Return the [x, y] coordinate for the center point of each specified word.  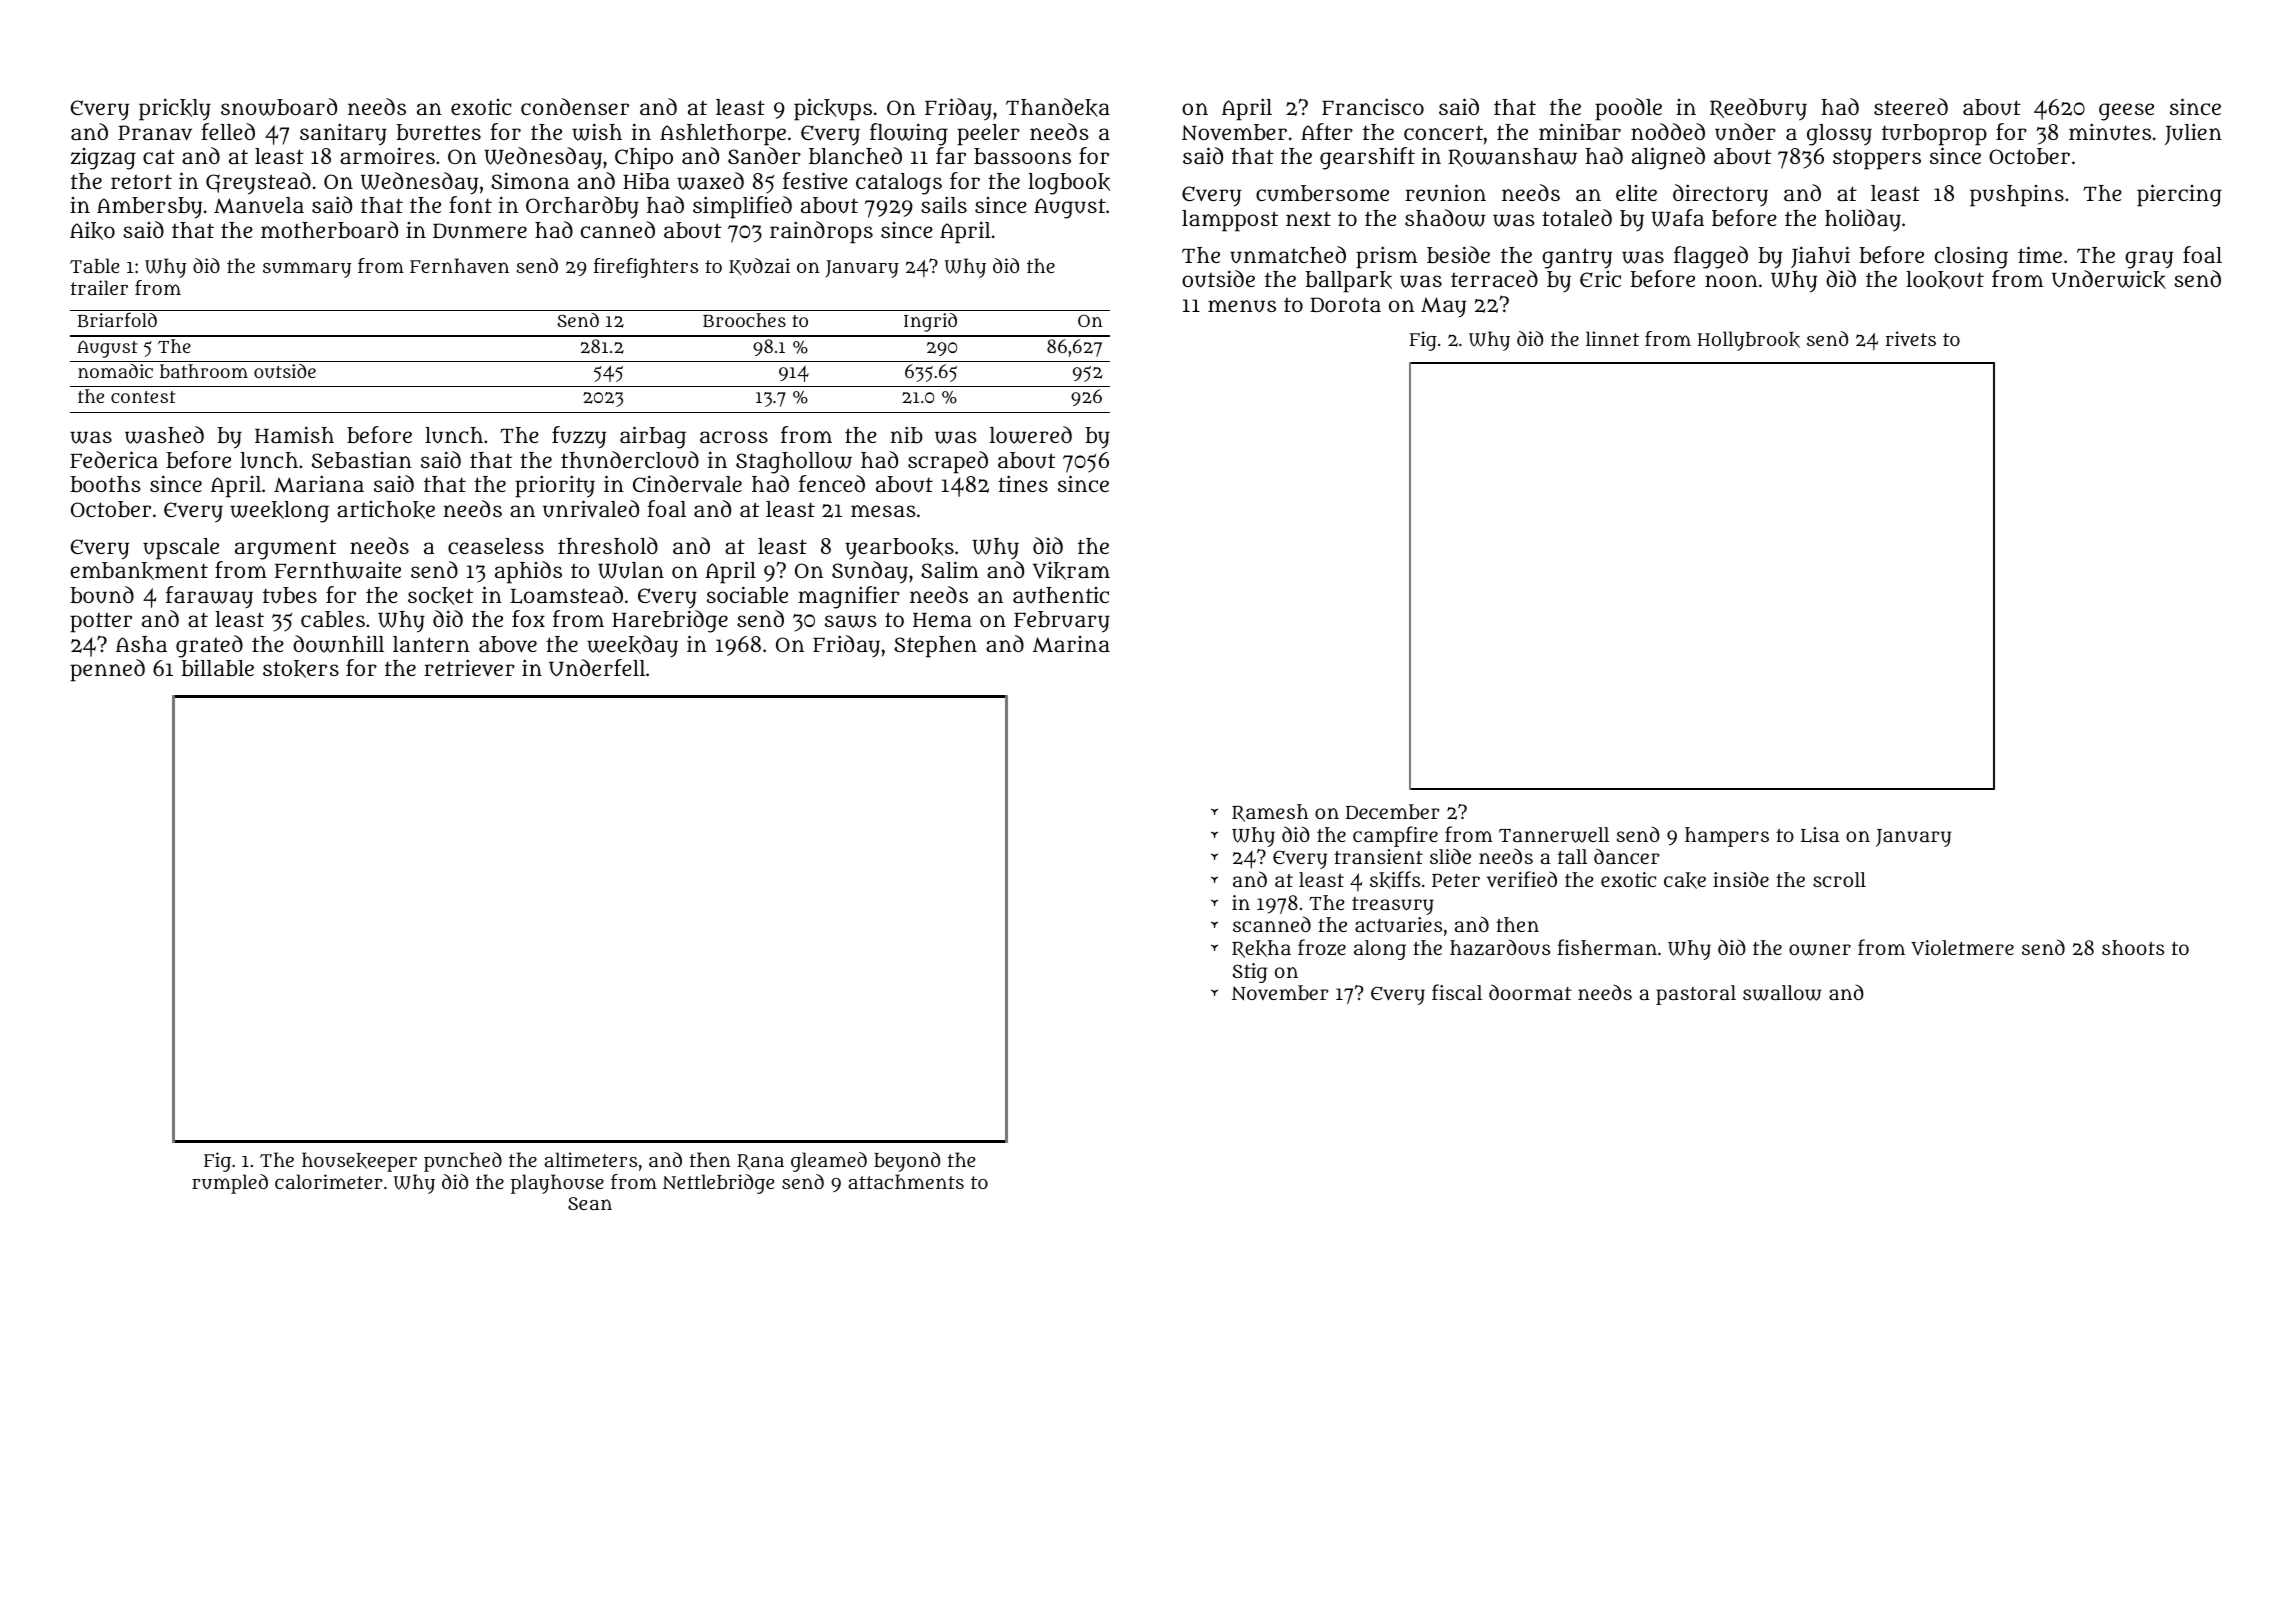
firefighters [646, 268]
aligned [1668, 158]
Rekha [1261, 949]
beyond [907, 1162]
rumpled [230, 1184]
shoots [2133, 947]
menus [1242, 306]
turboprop [1934, 135]
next [1308, 219]
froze [1322, 947]
